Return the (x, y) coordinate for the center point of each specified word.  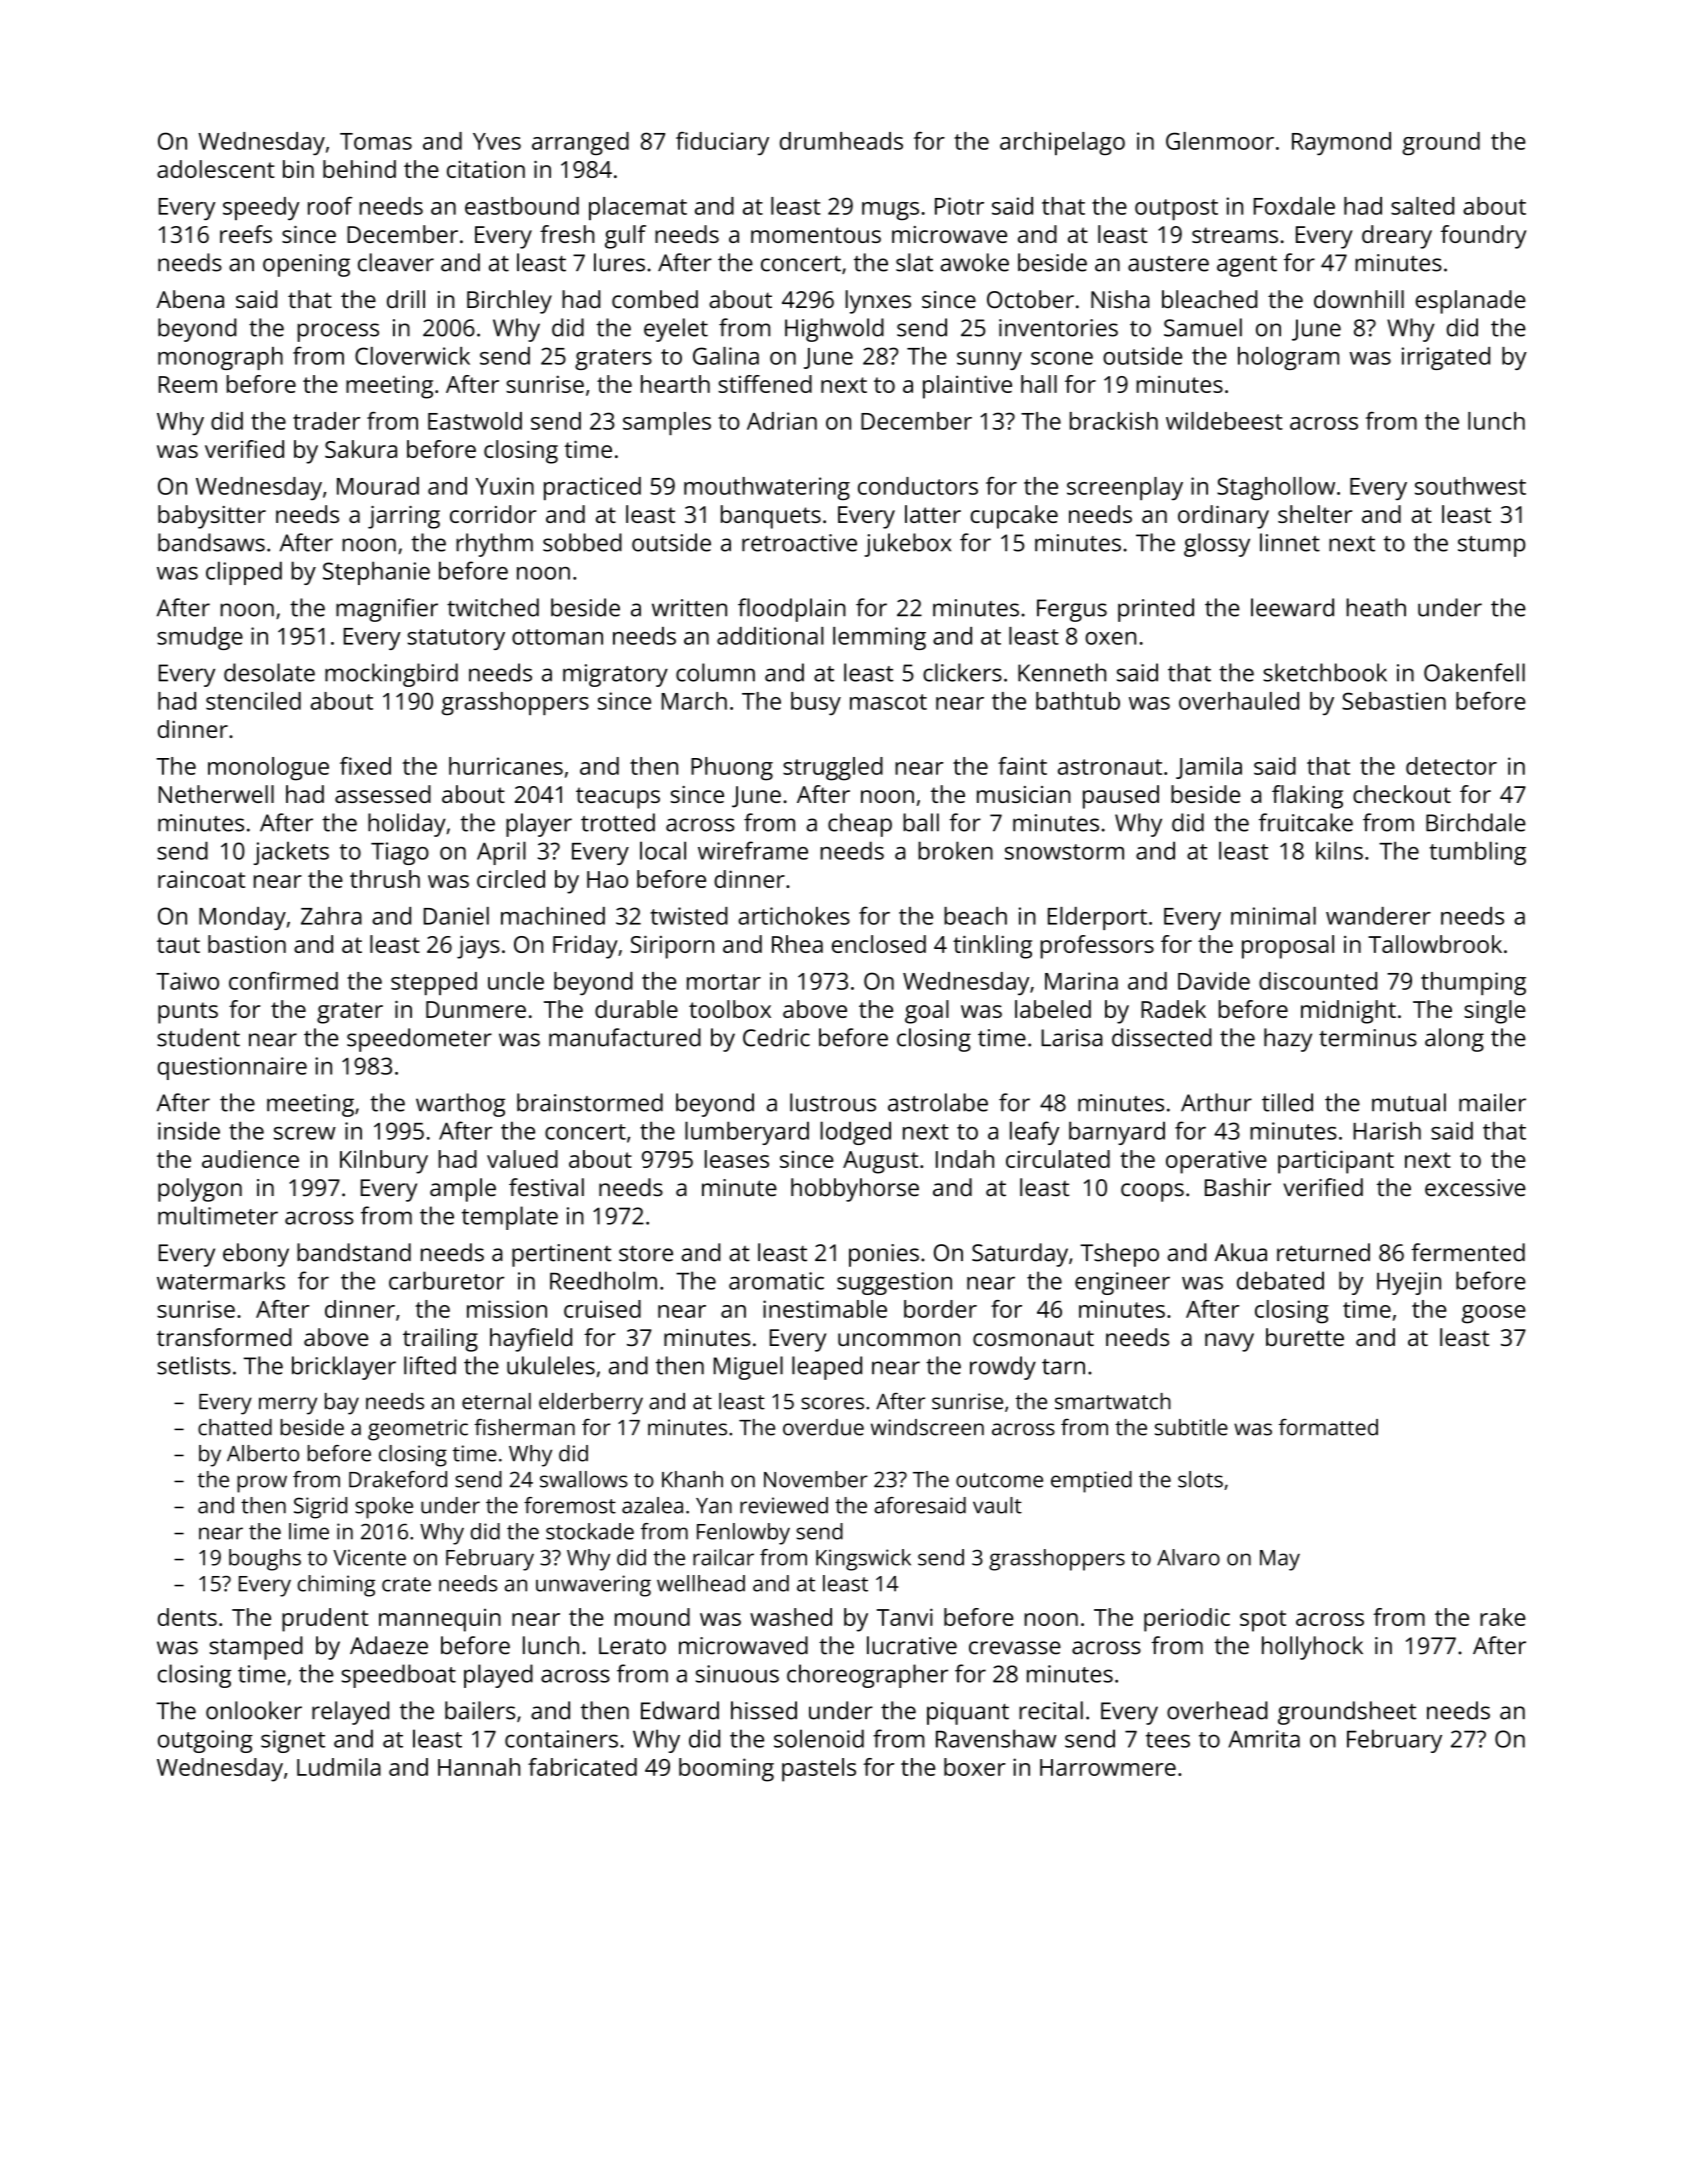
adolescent (216, 169)
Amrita (1264, 1739)
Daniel (456, 916)
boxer (975, 1767)
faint (1022, 766)
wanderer (1378, 916)
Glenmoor (1220, 141)
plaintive (967, 387)
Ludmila (339, 1767)
